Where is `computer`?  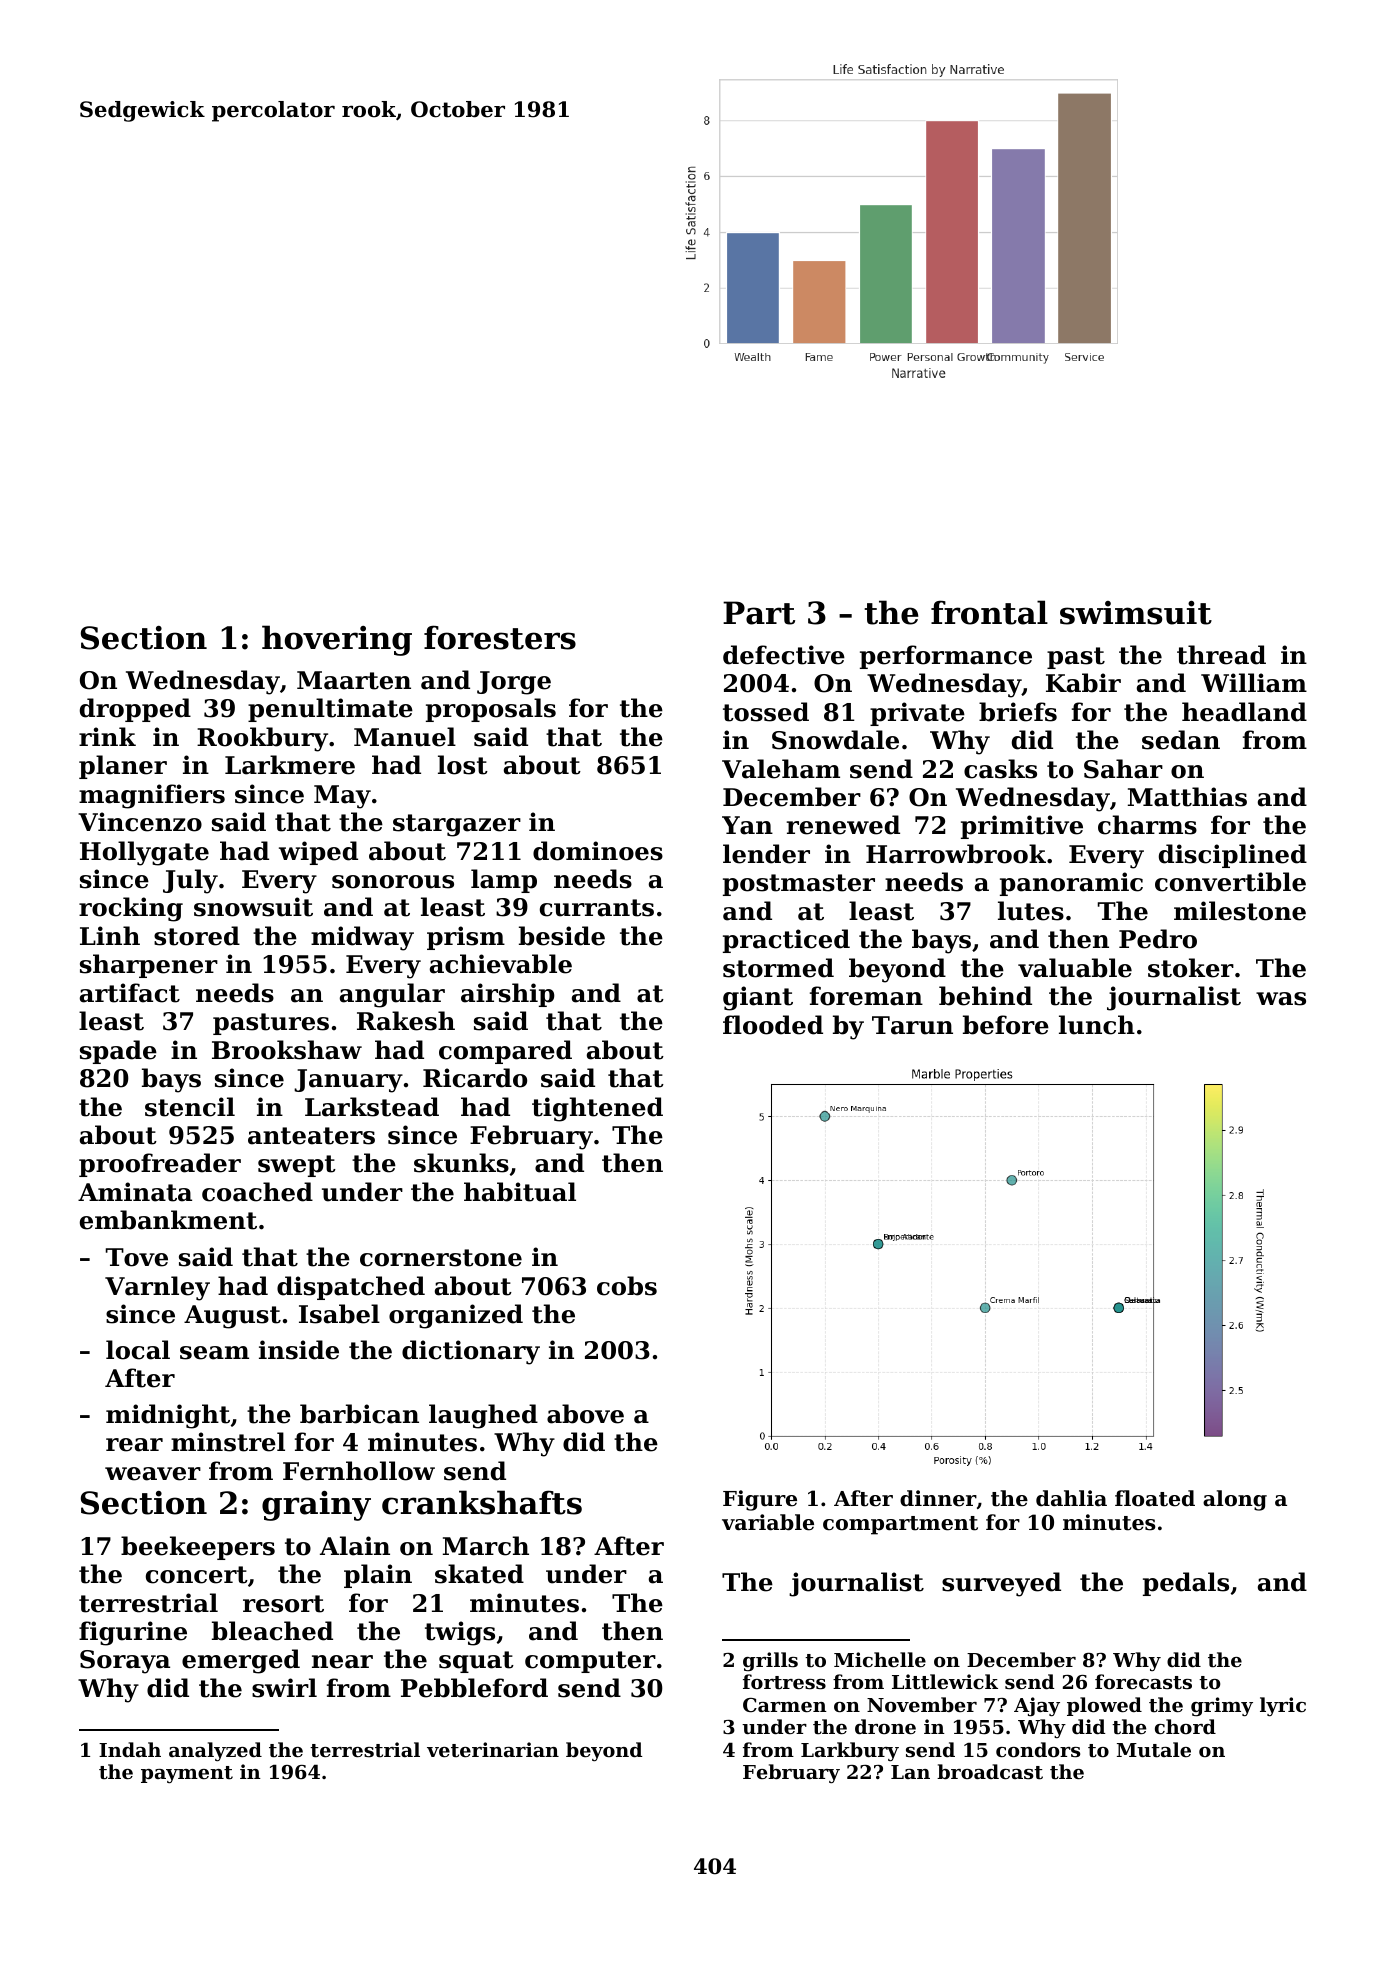 computer is located at coordinates (590, 1662).
